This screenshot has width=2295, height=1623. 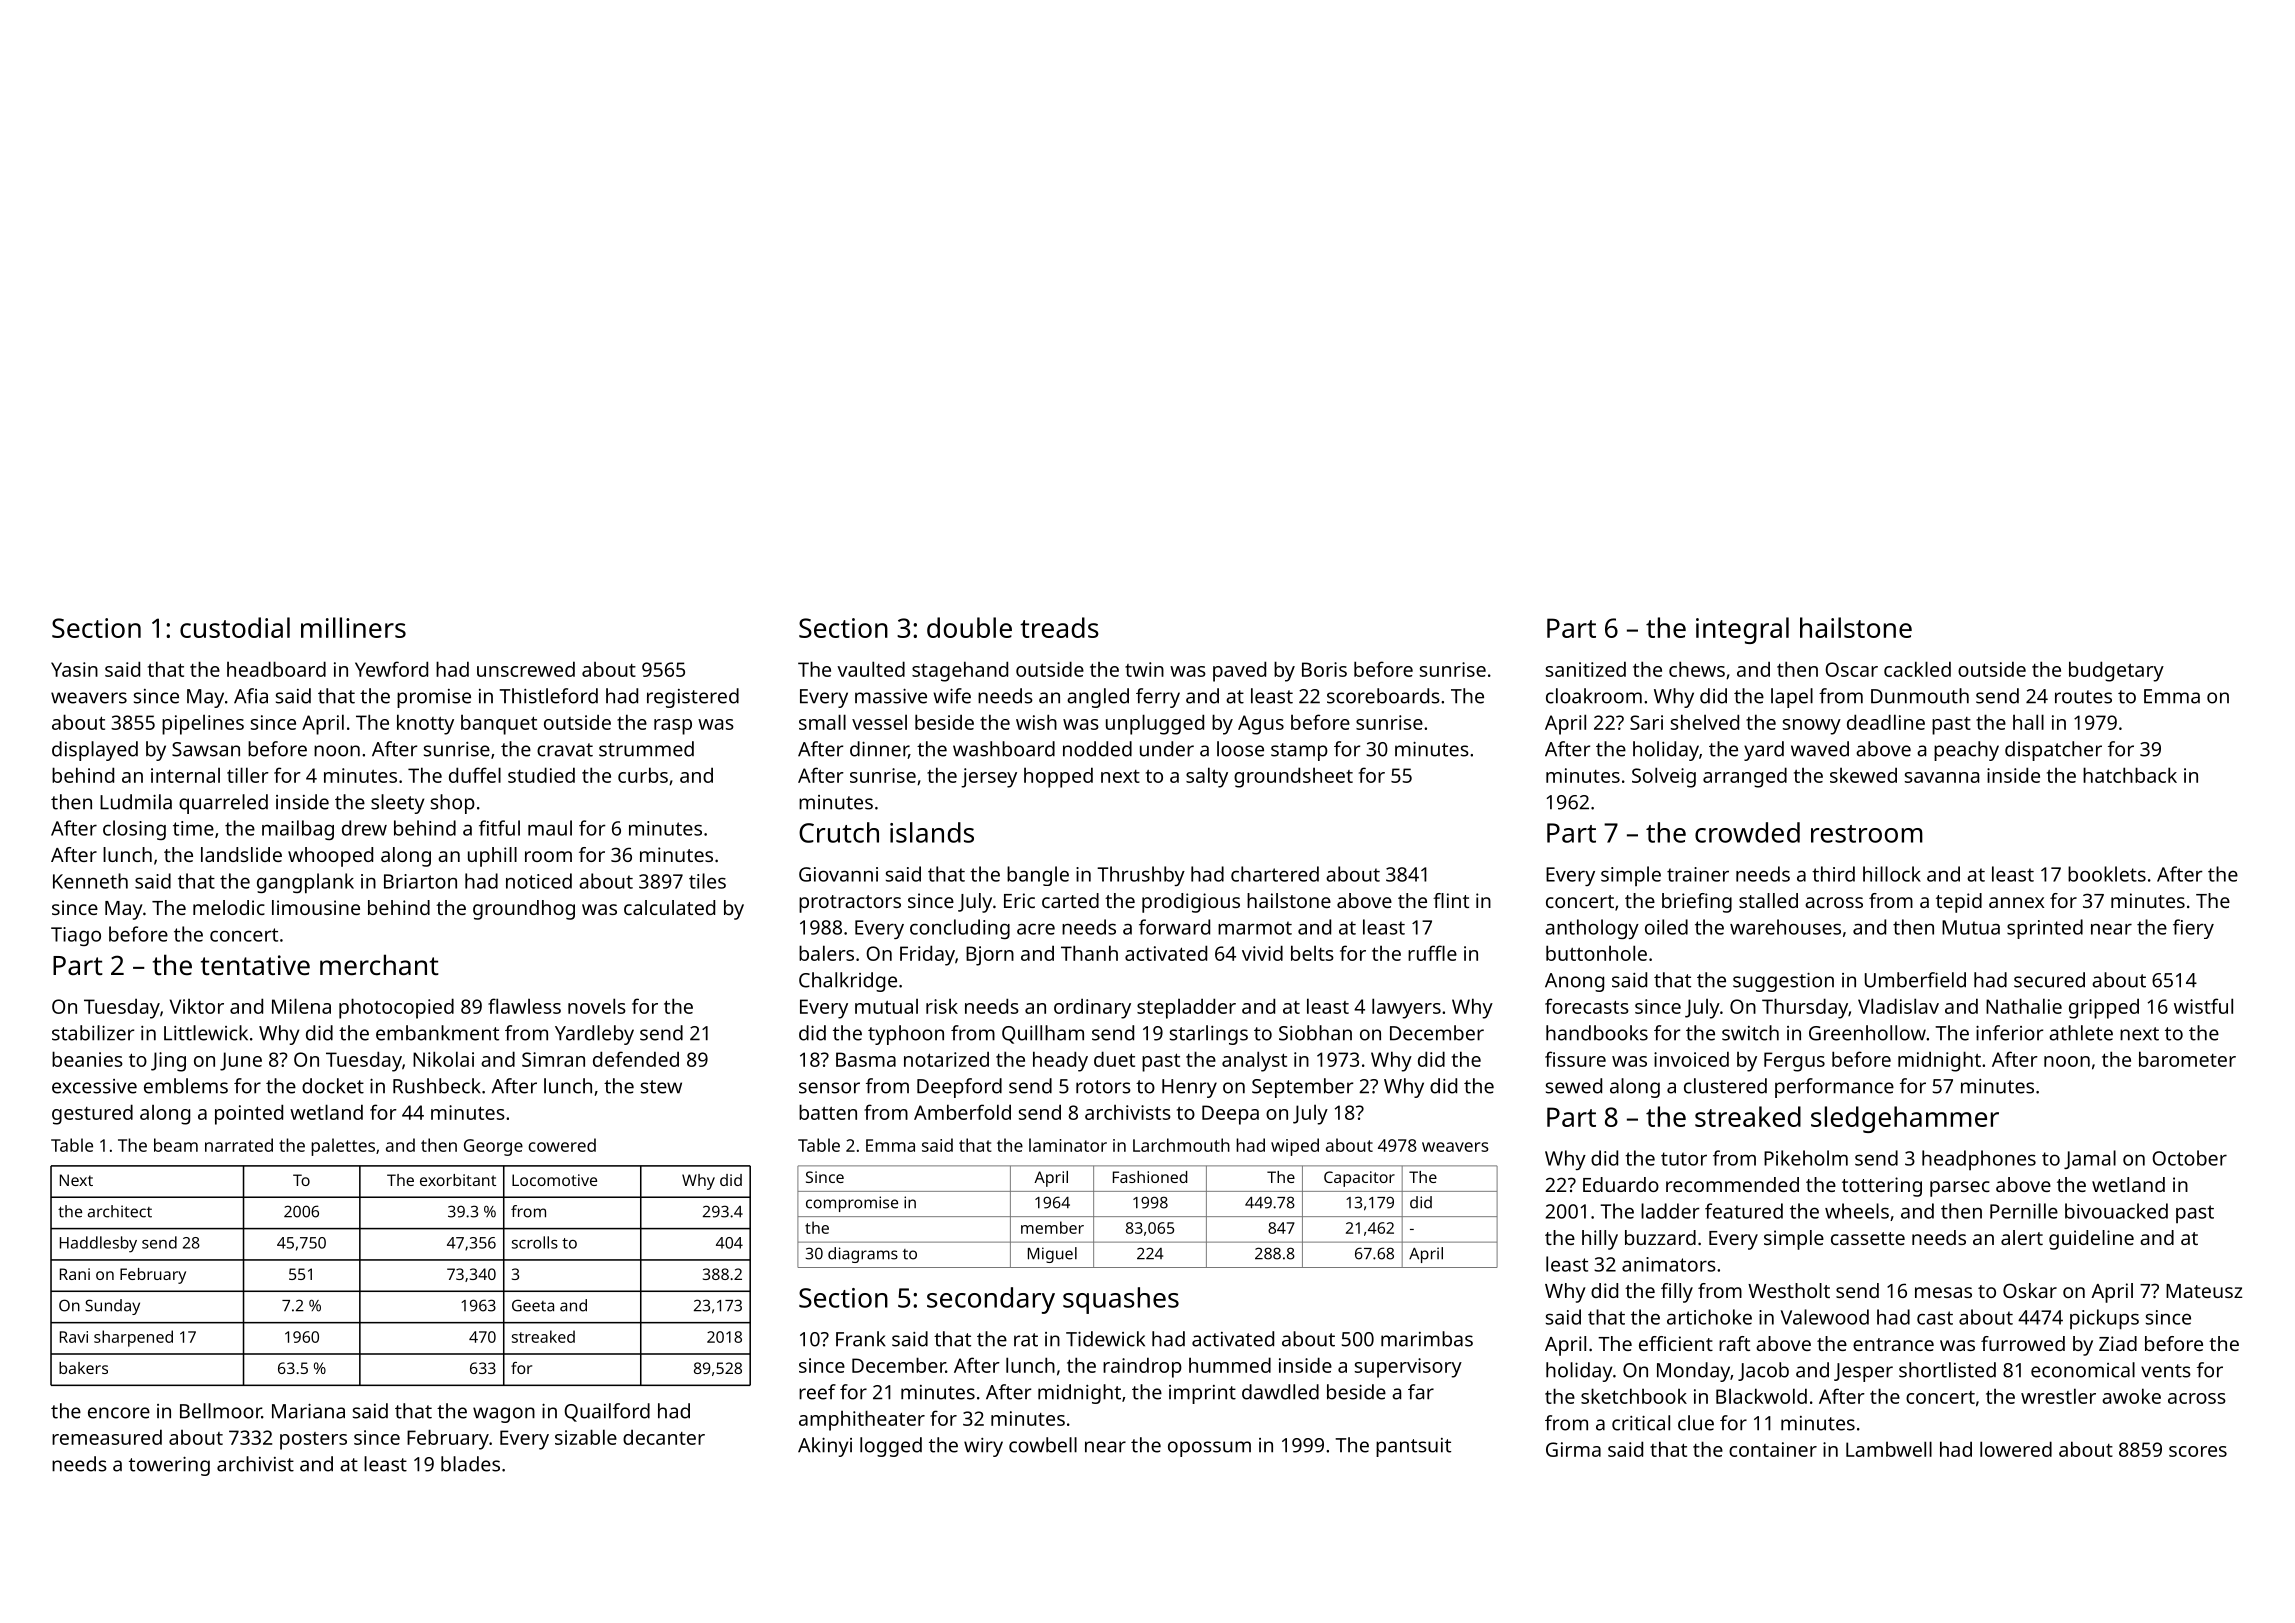 What do you see at coordinates (95, 751) in the screenshot?
I see `displayed` at bounding box center [95, 751].
